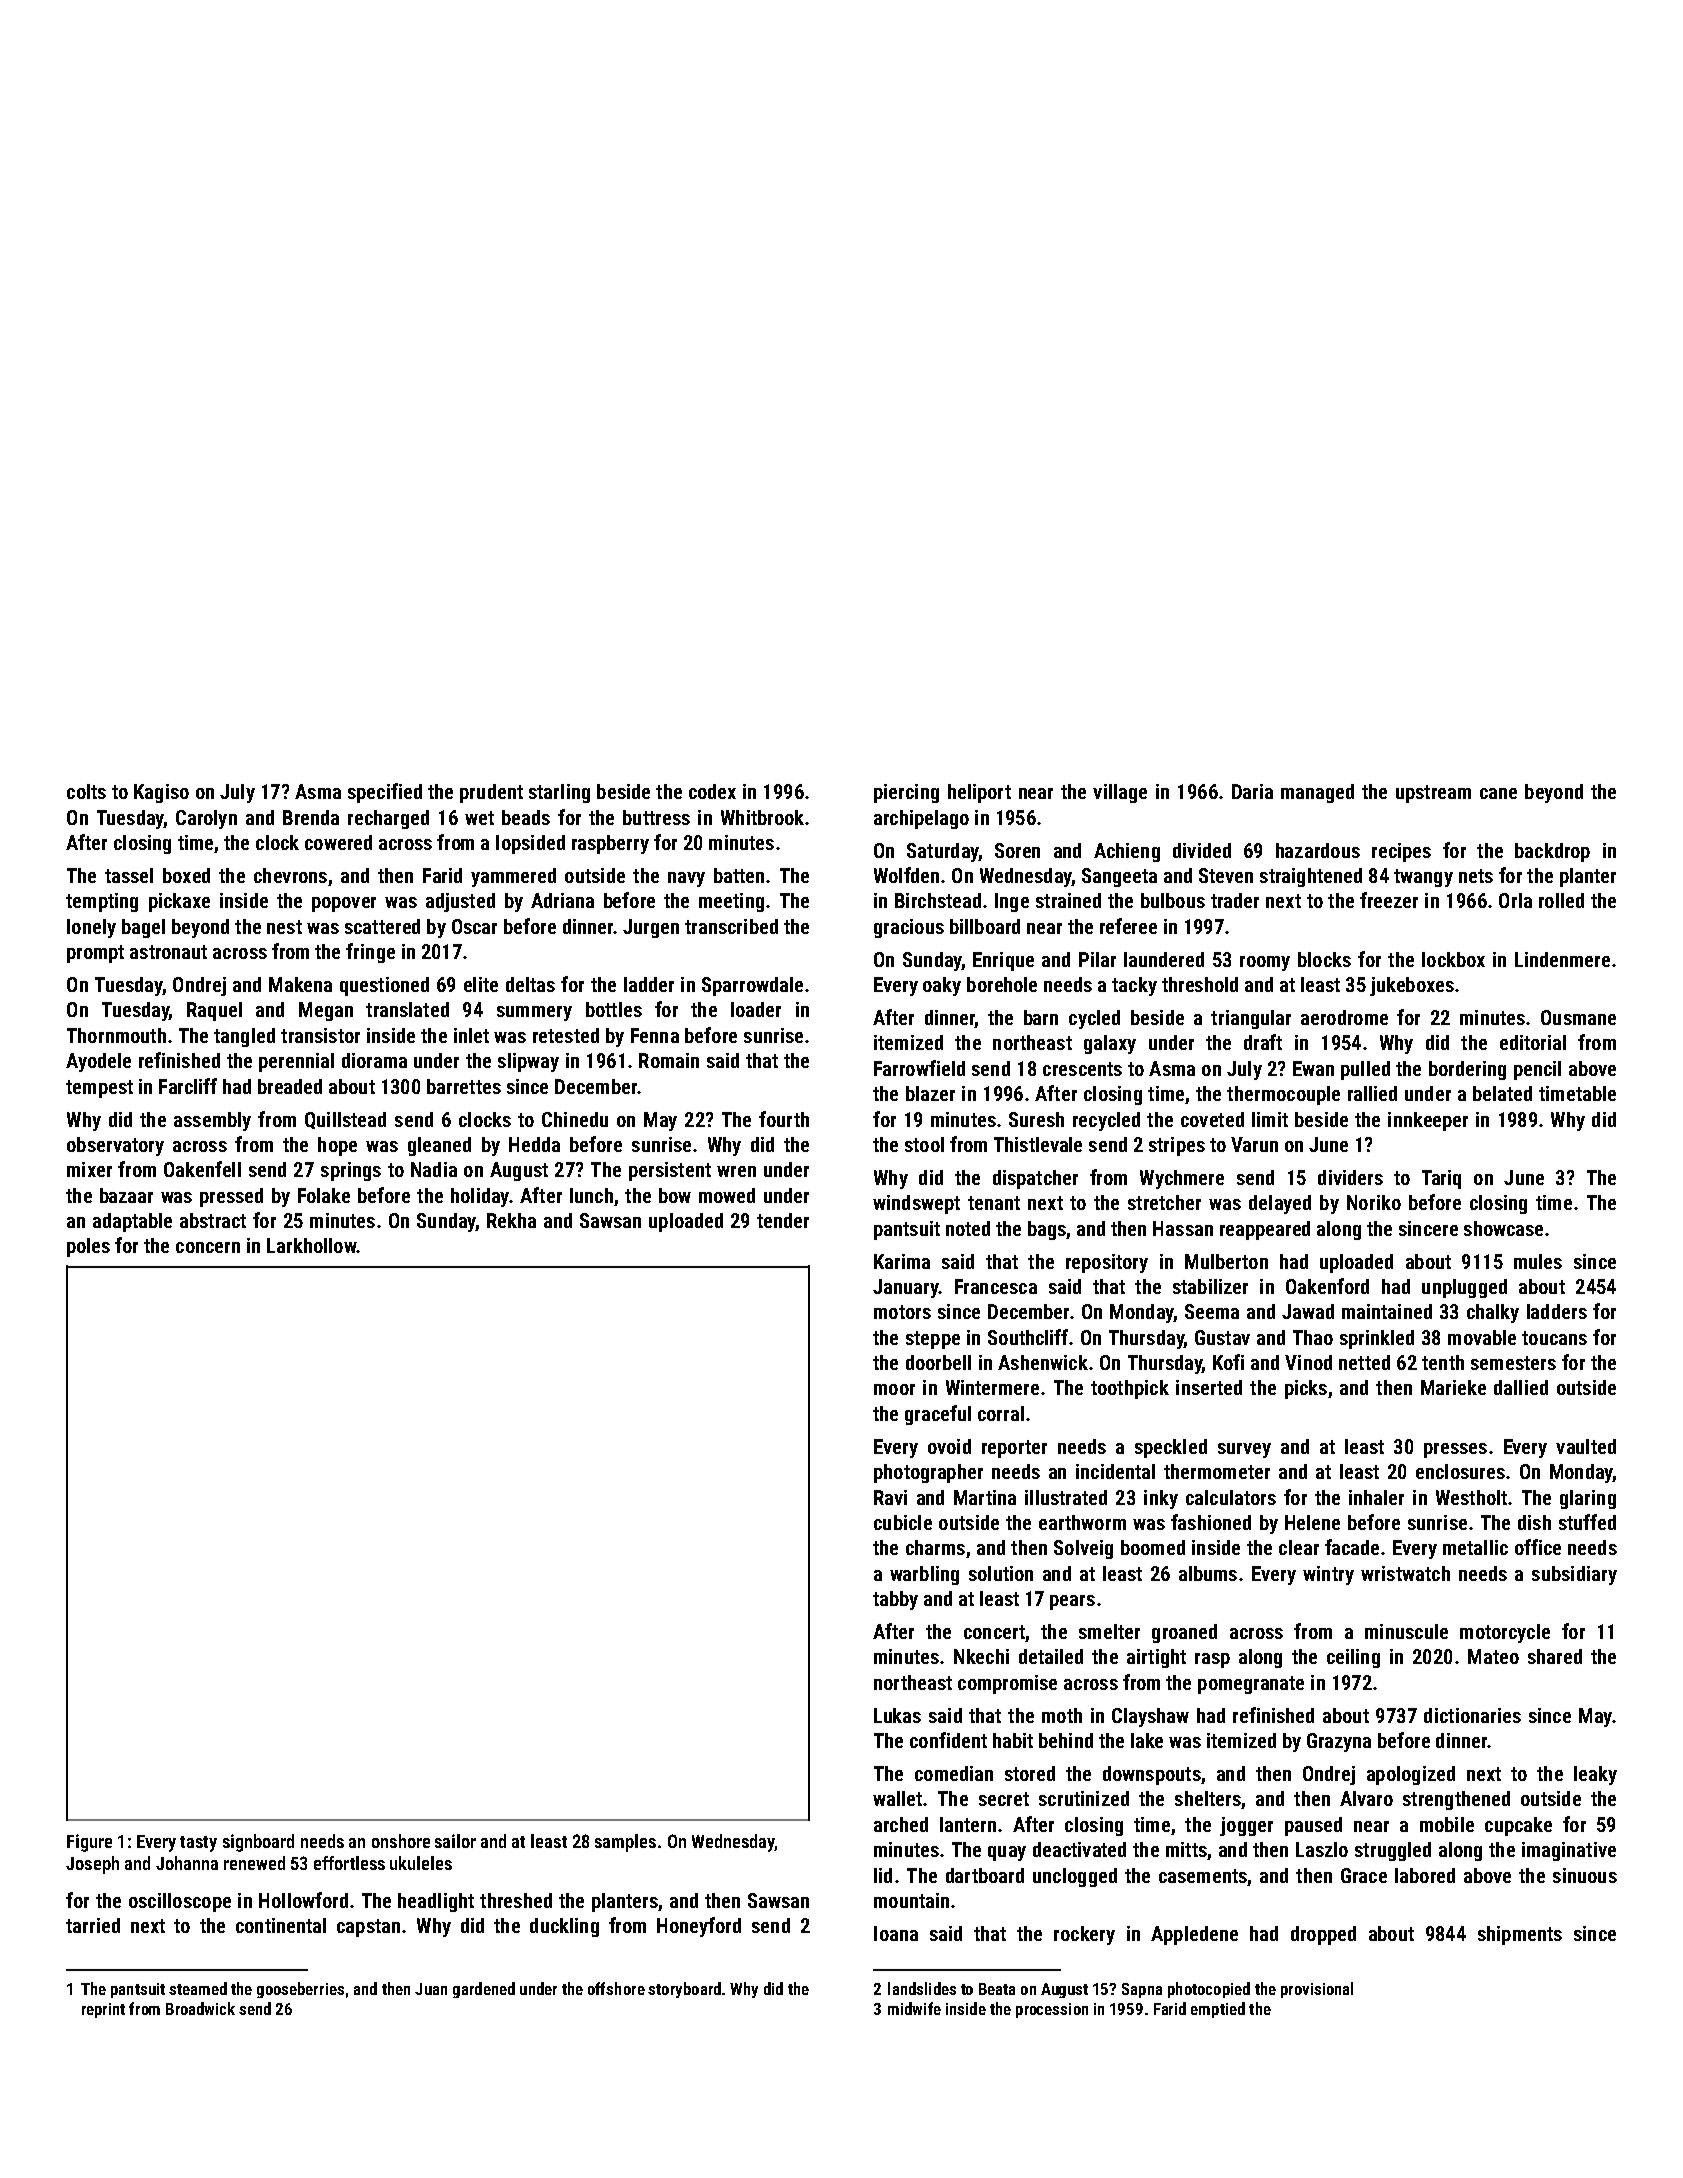 This document has width=1683, height=2178. What do you see at coordinates (200, 2008) in the document?
I see `Broadwick` at bounding box center [200, 2008].
